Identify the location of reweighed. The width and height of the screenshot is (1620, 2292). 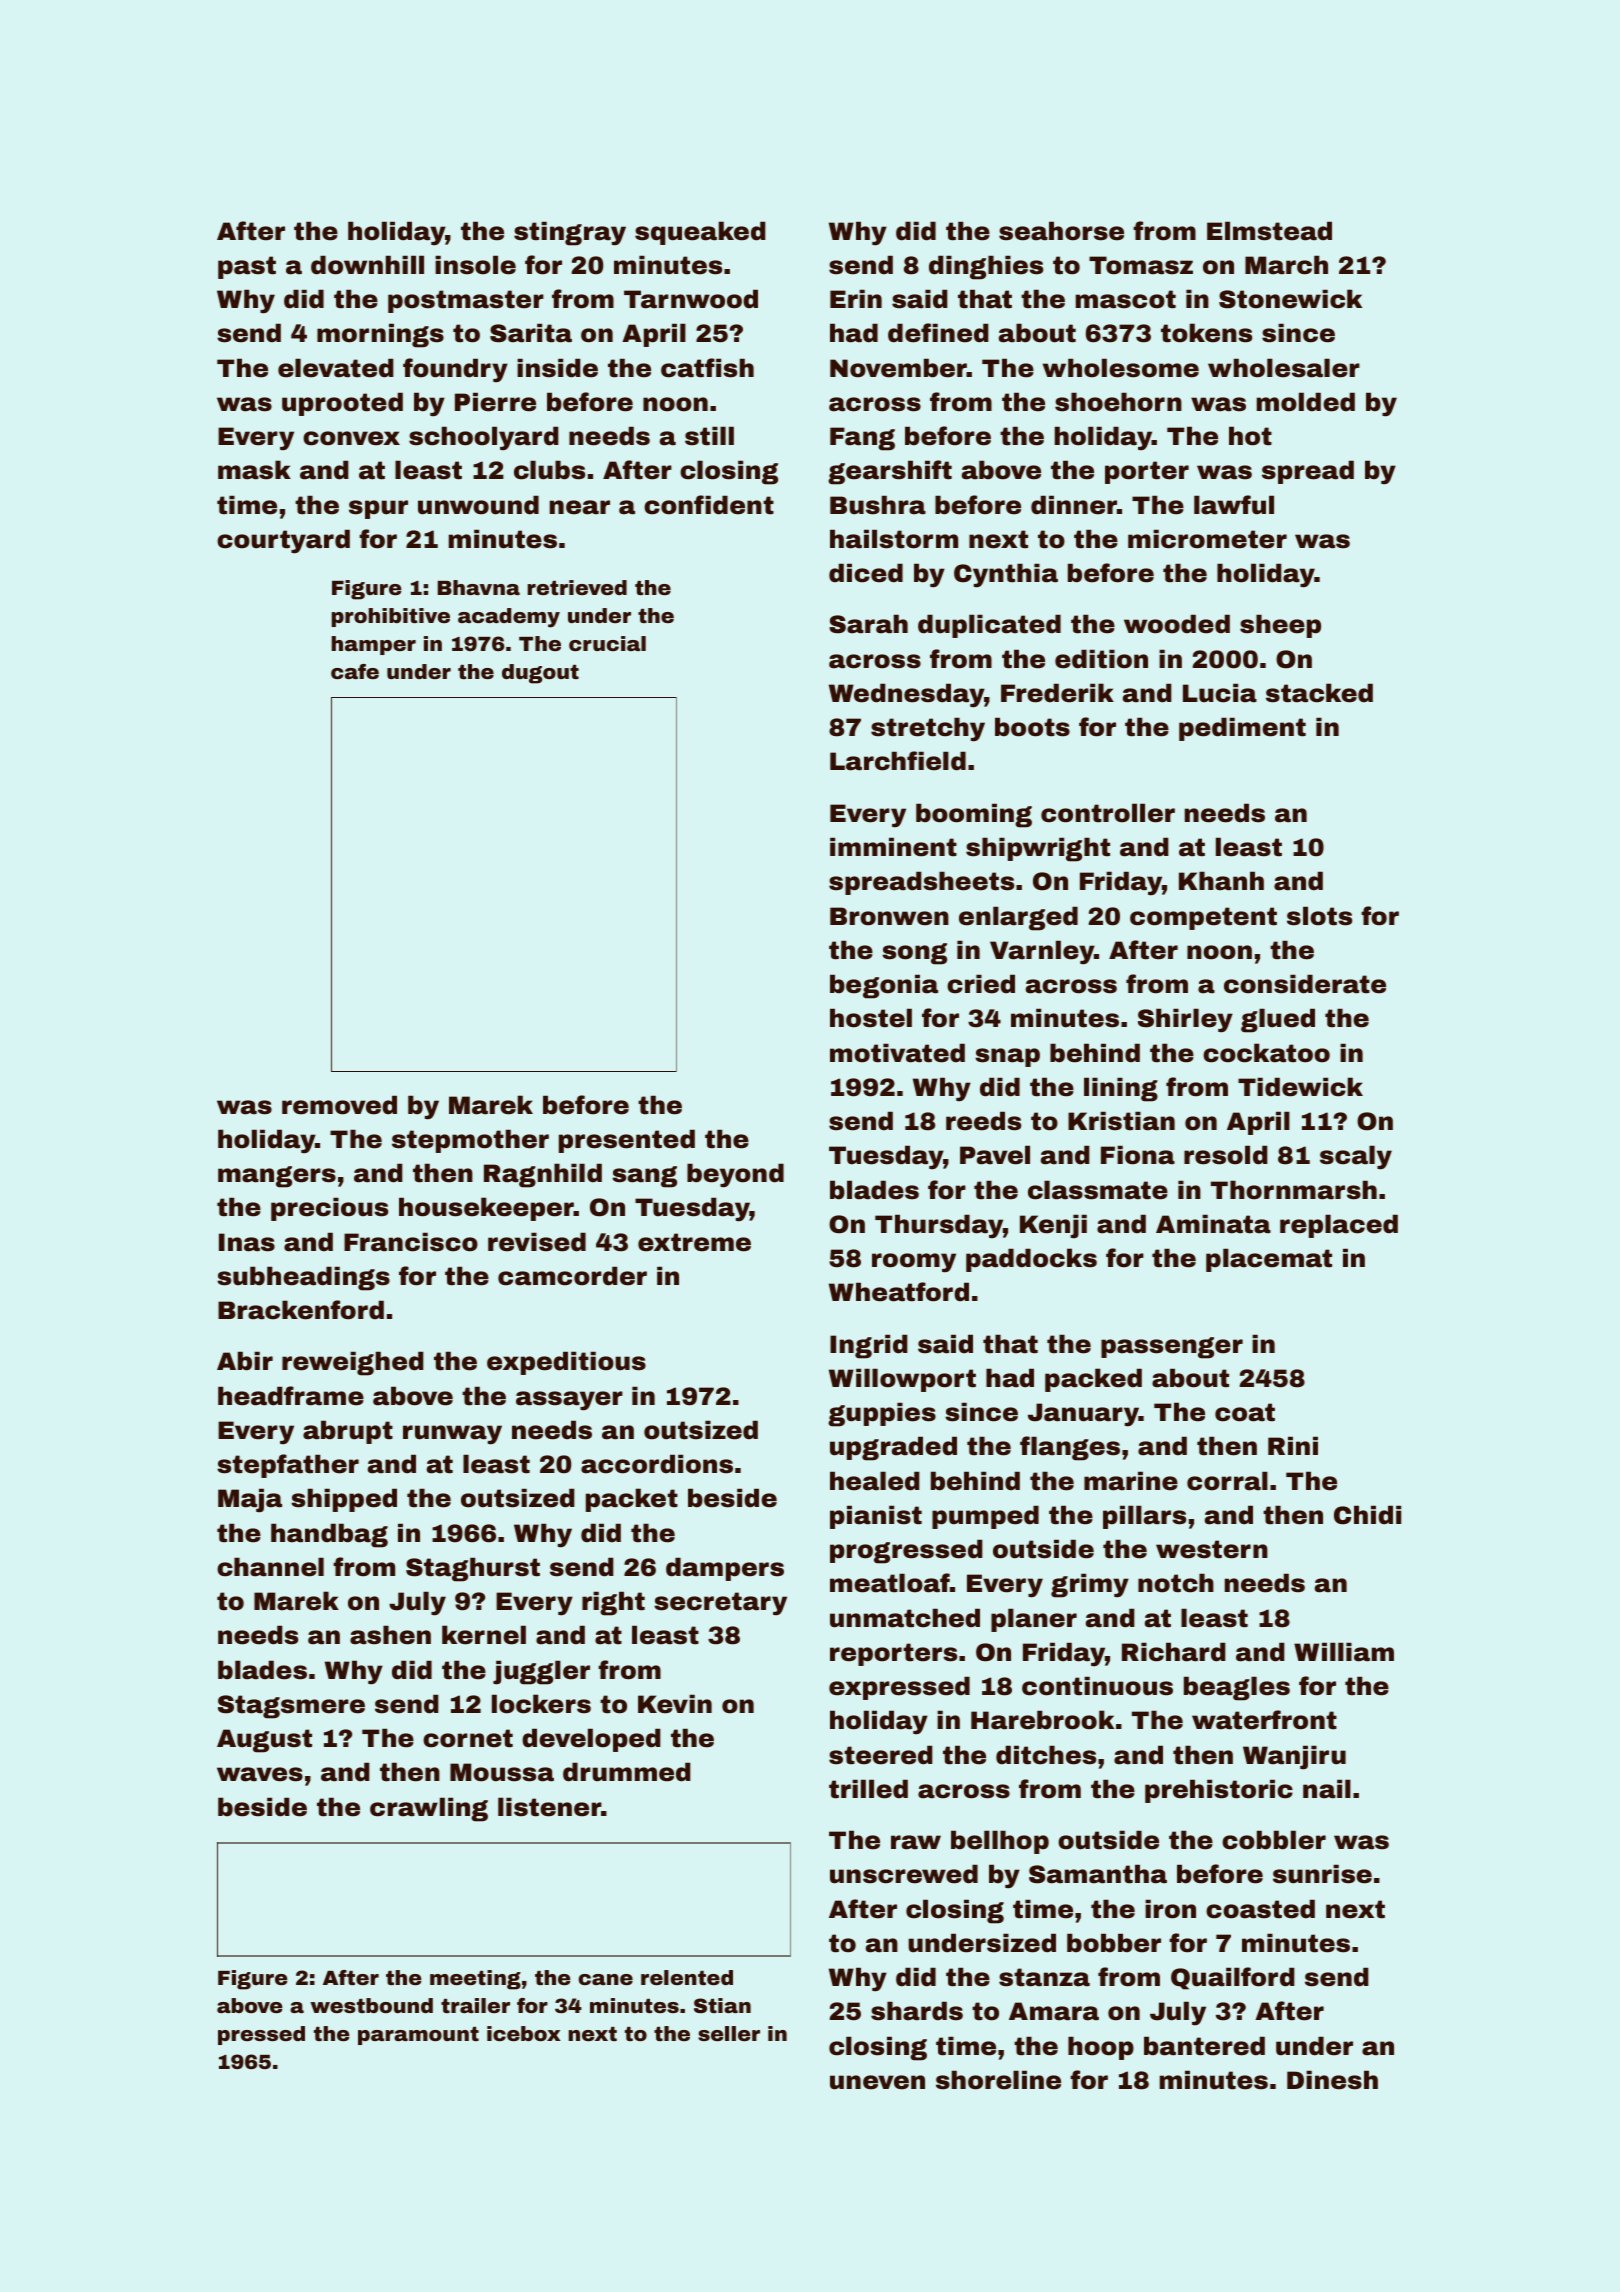
(353, 1363).
